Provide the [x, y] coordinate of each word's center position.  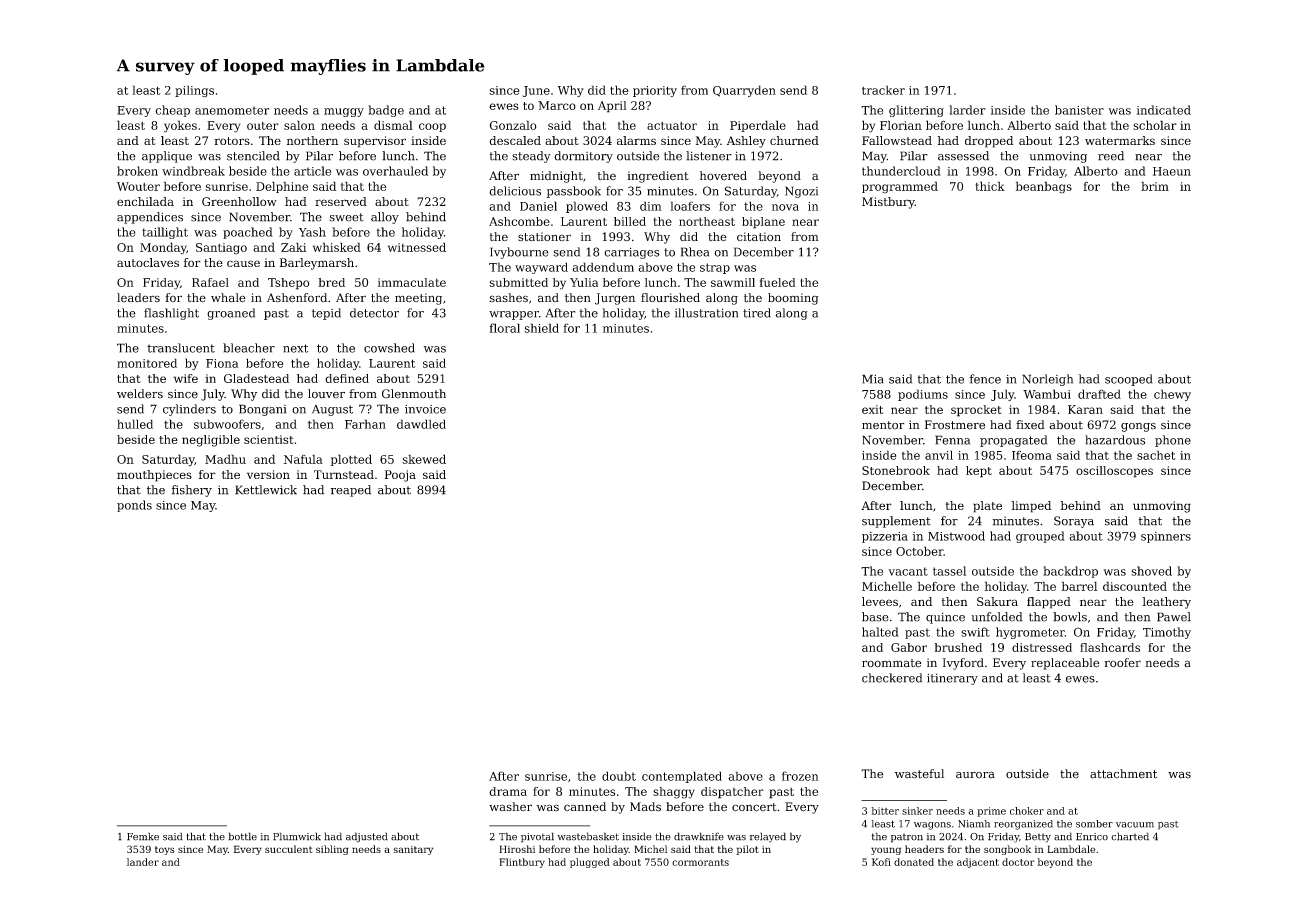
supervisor [375, 142]
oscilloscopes [1114, 472]
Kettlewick [266, 490]
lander [143, 862]
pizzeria [885, 537]
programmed [900, 187]
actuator [672, 126]
